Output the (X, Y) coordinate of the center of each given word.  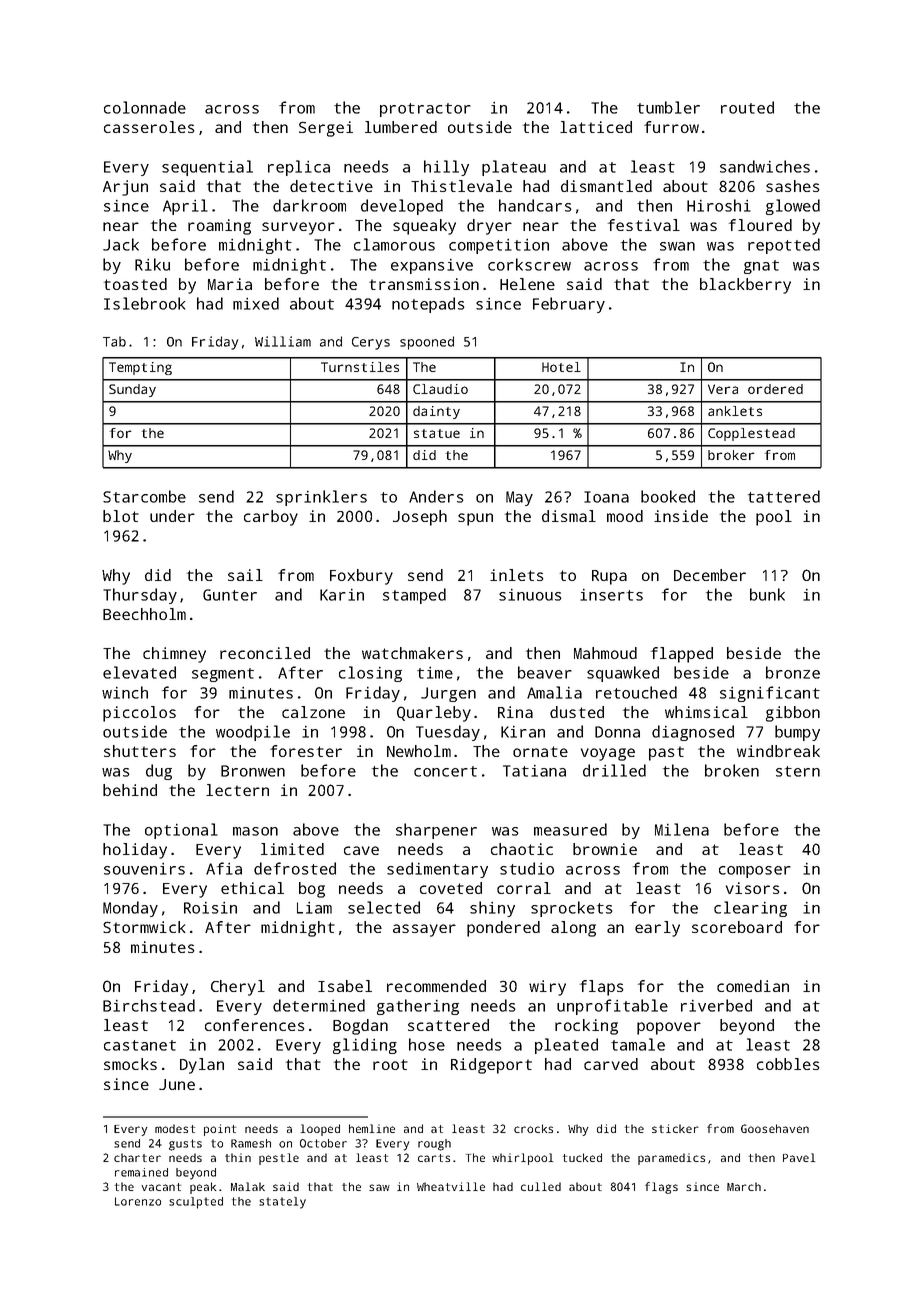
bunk (767, 594)
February (569, 305)
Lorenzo (138, 1201)
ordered (775, 389)
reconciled (265, 653)
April (185, 207)
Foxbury (361, 577)
